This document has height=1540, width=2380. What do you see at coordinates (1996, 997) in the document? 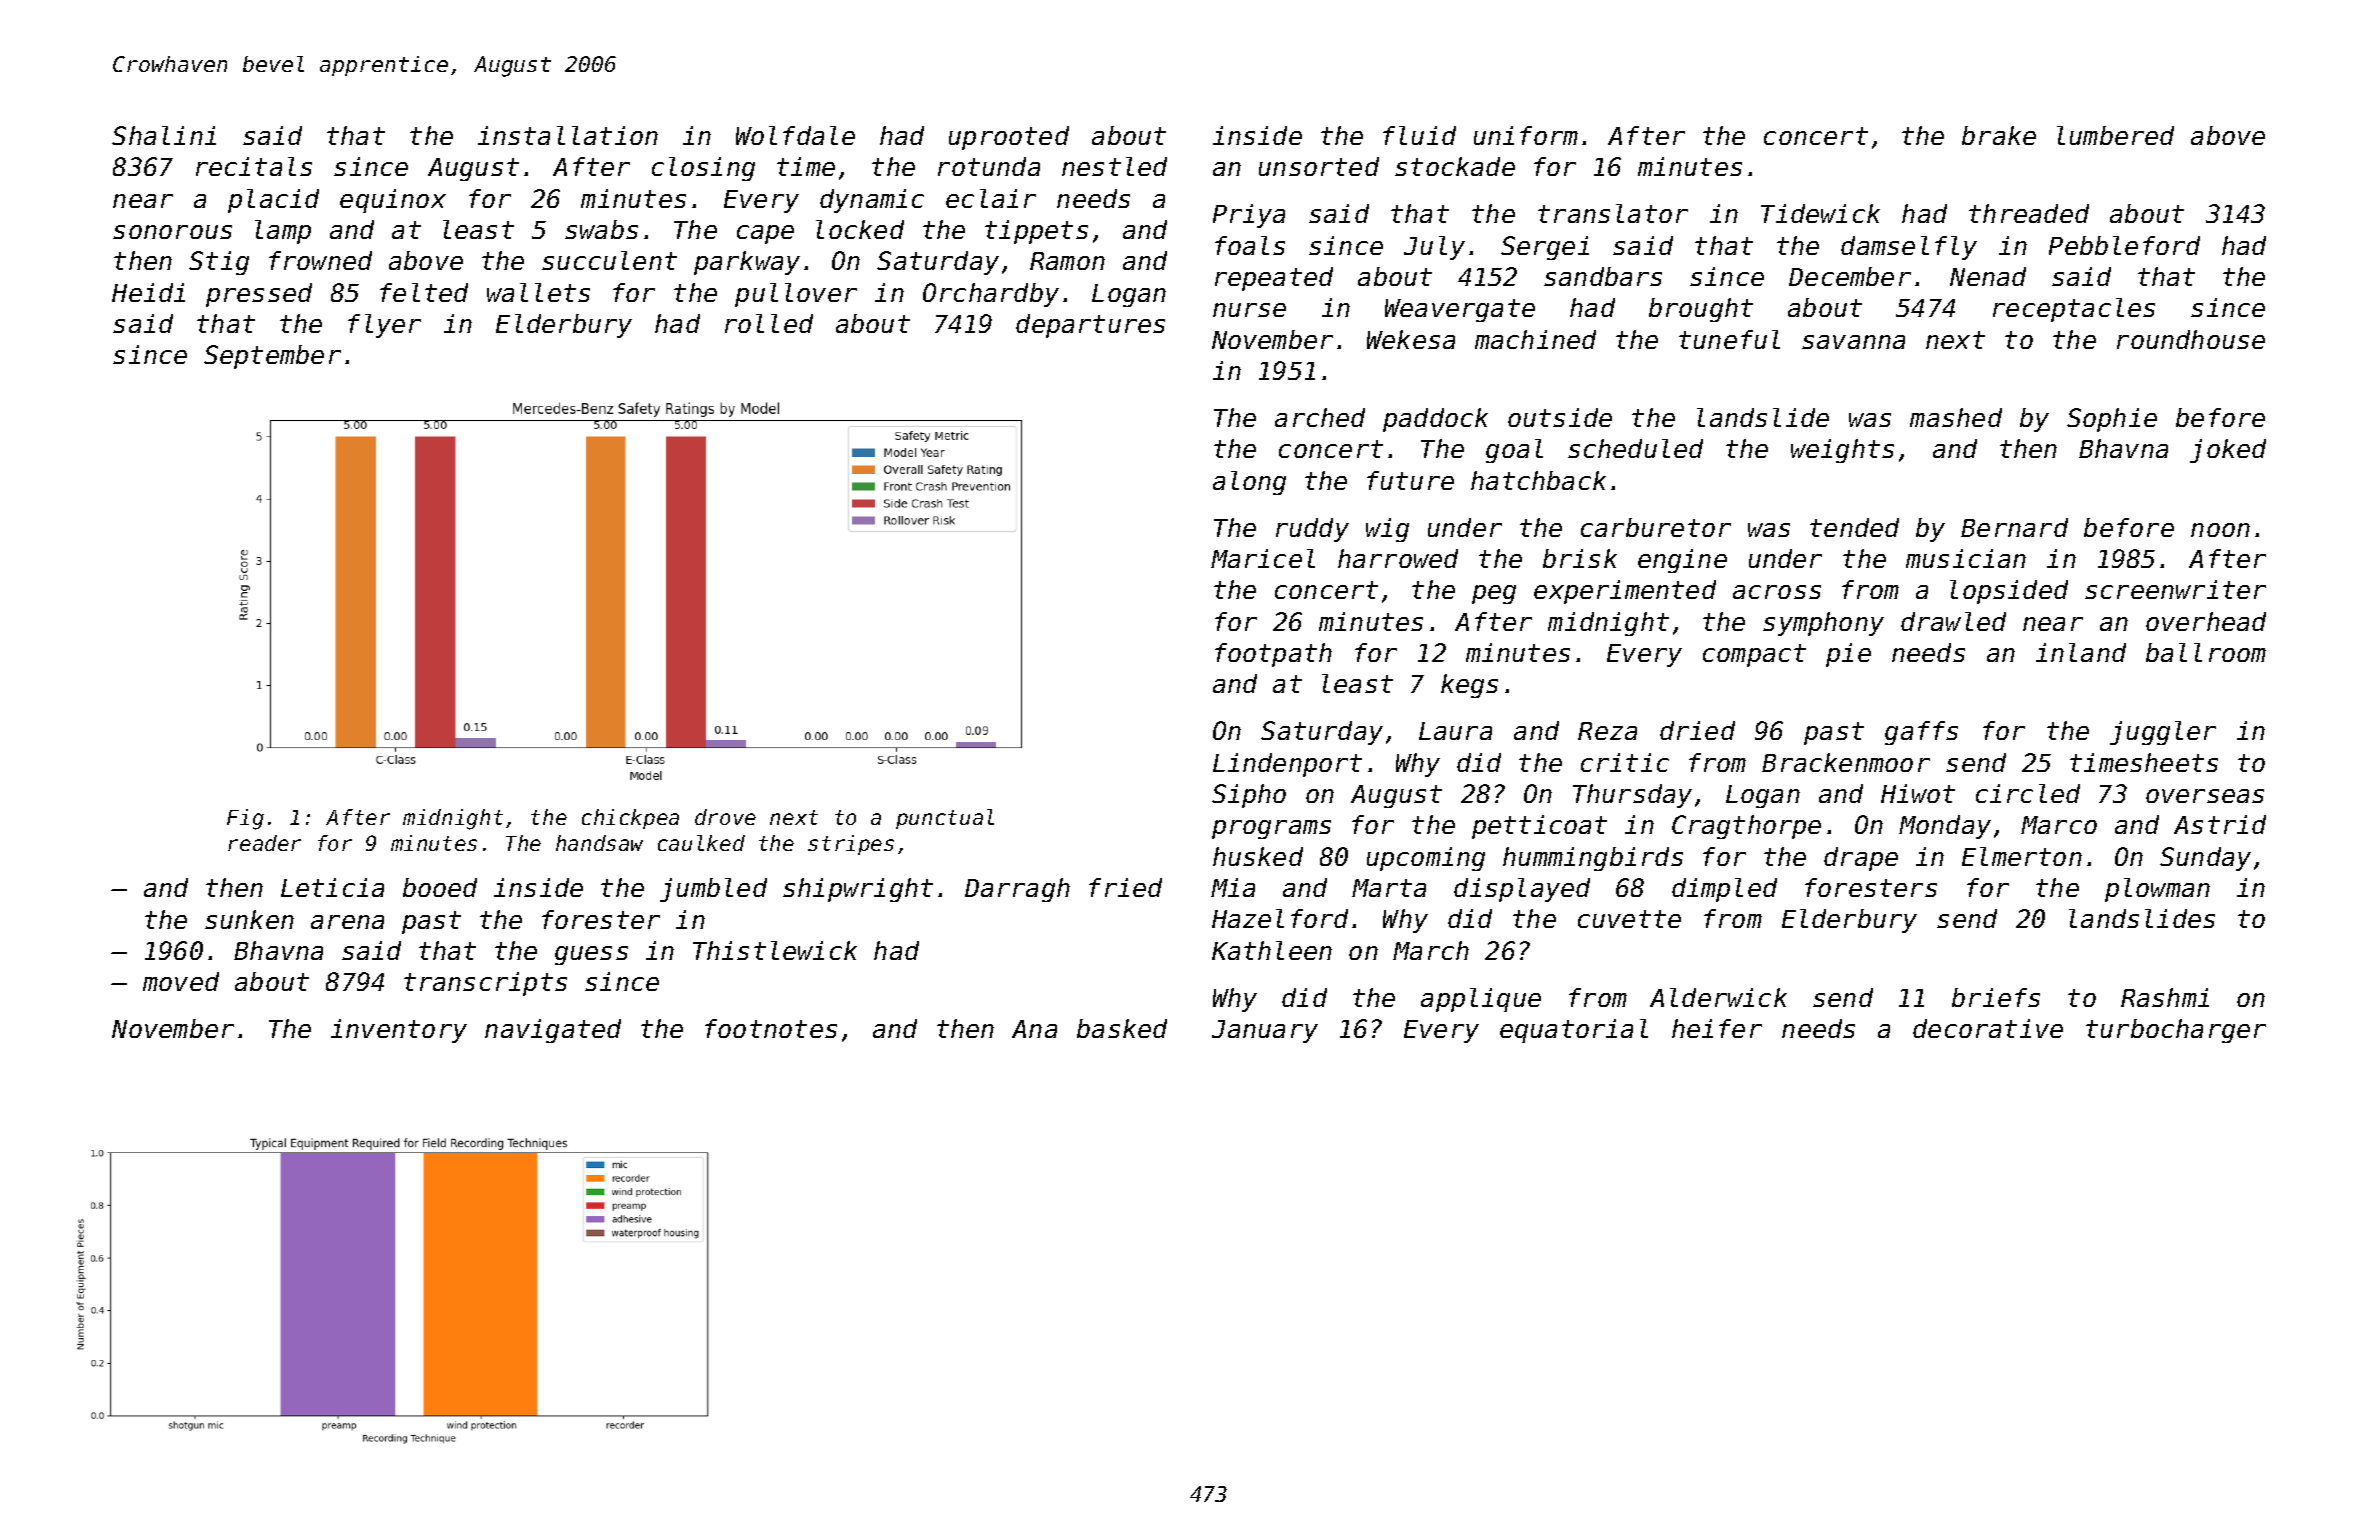
I see `briefs` at bounding box center [1996, 997].
